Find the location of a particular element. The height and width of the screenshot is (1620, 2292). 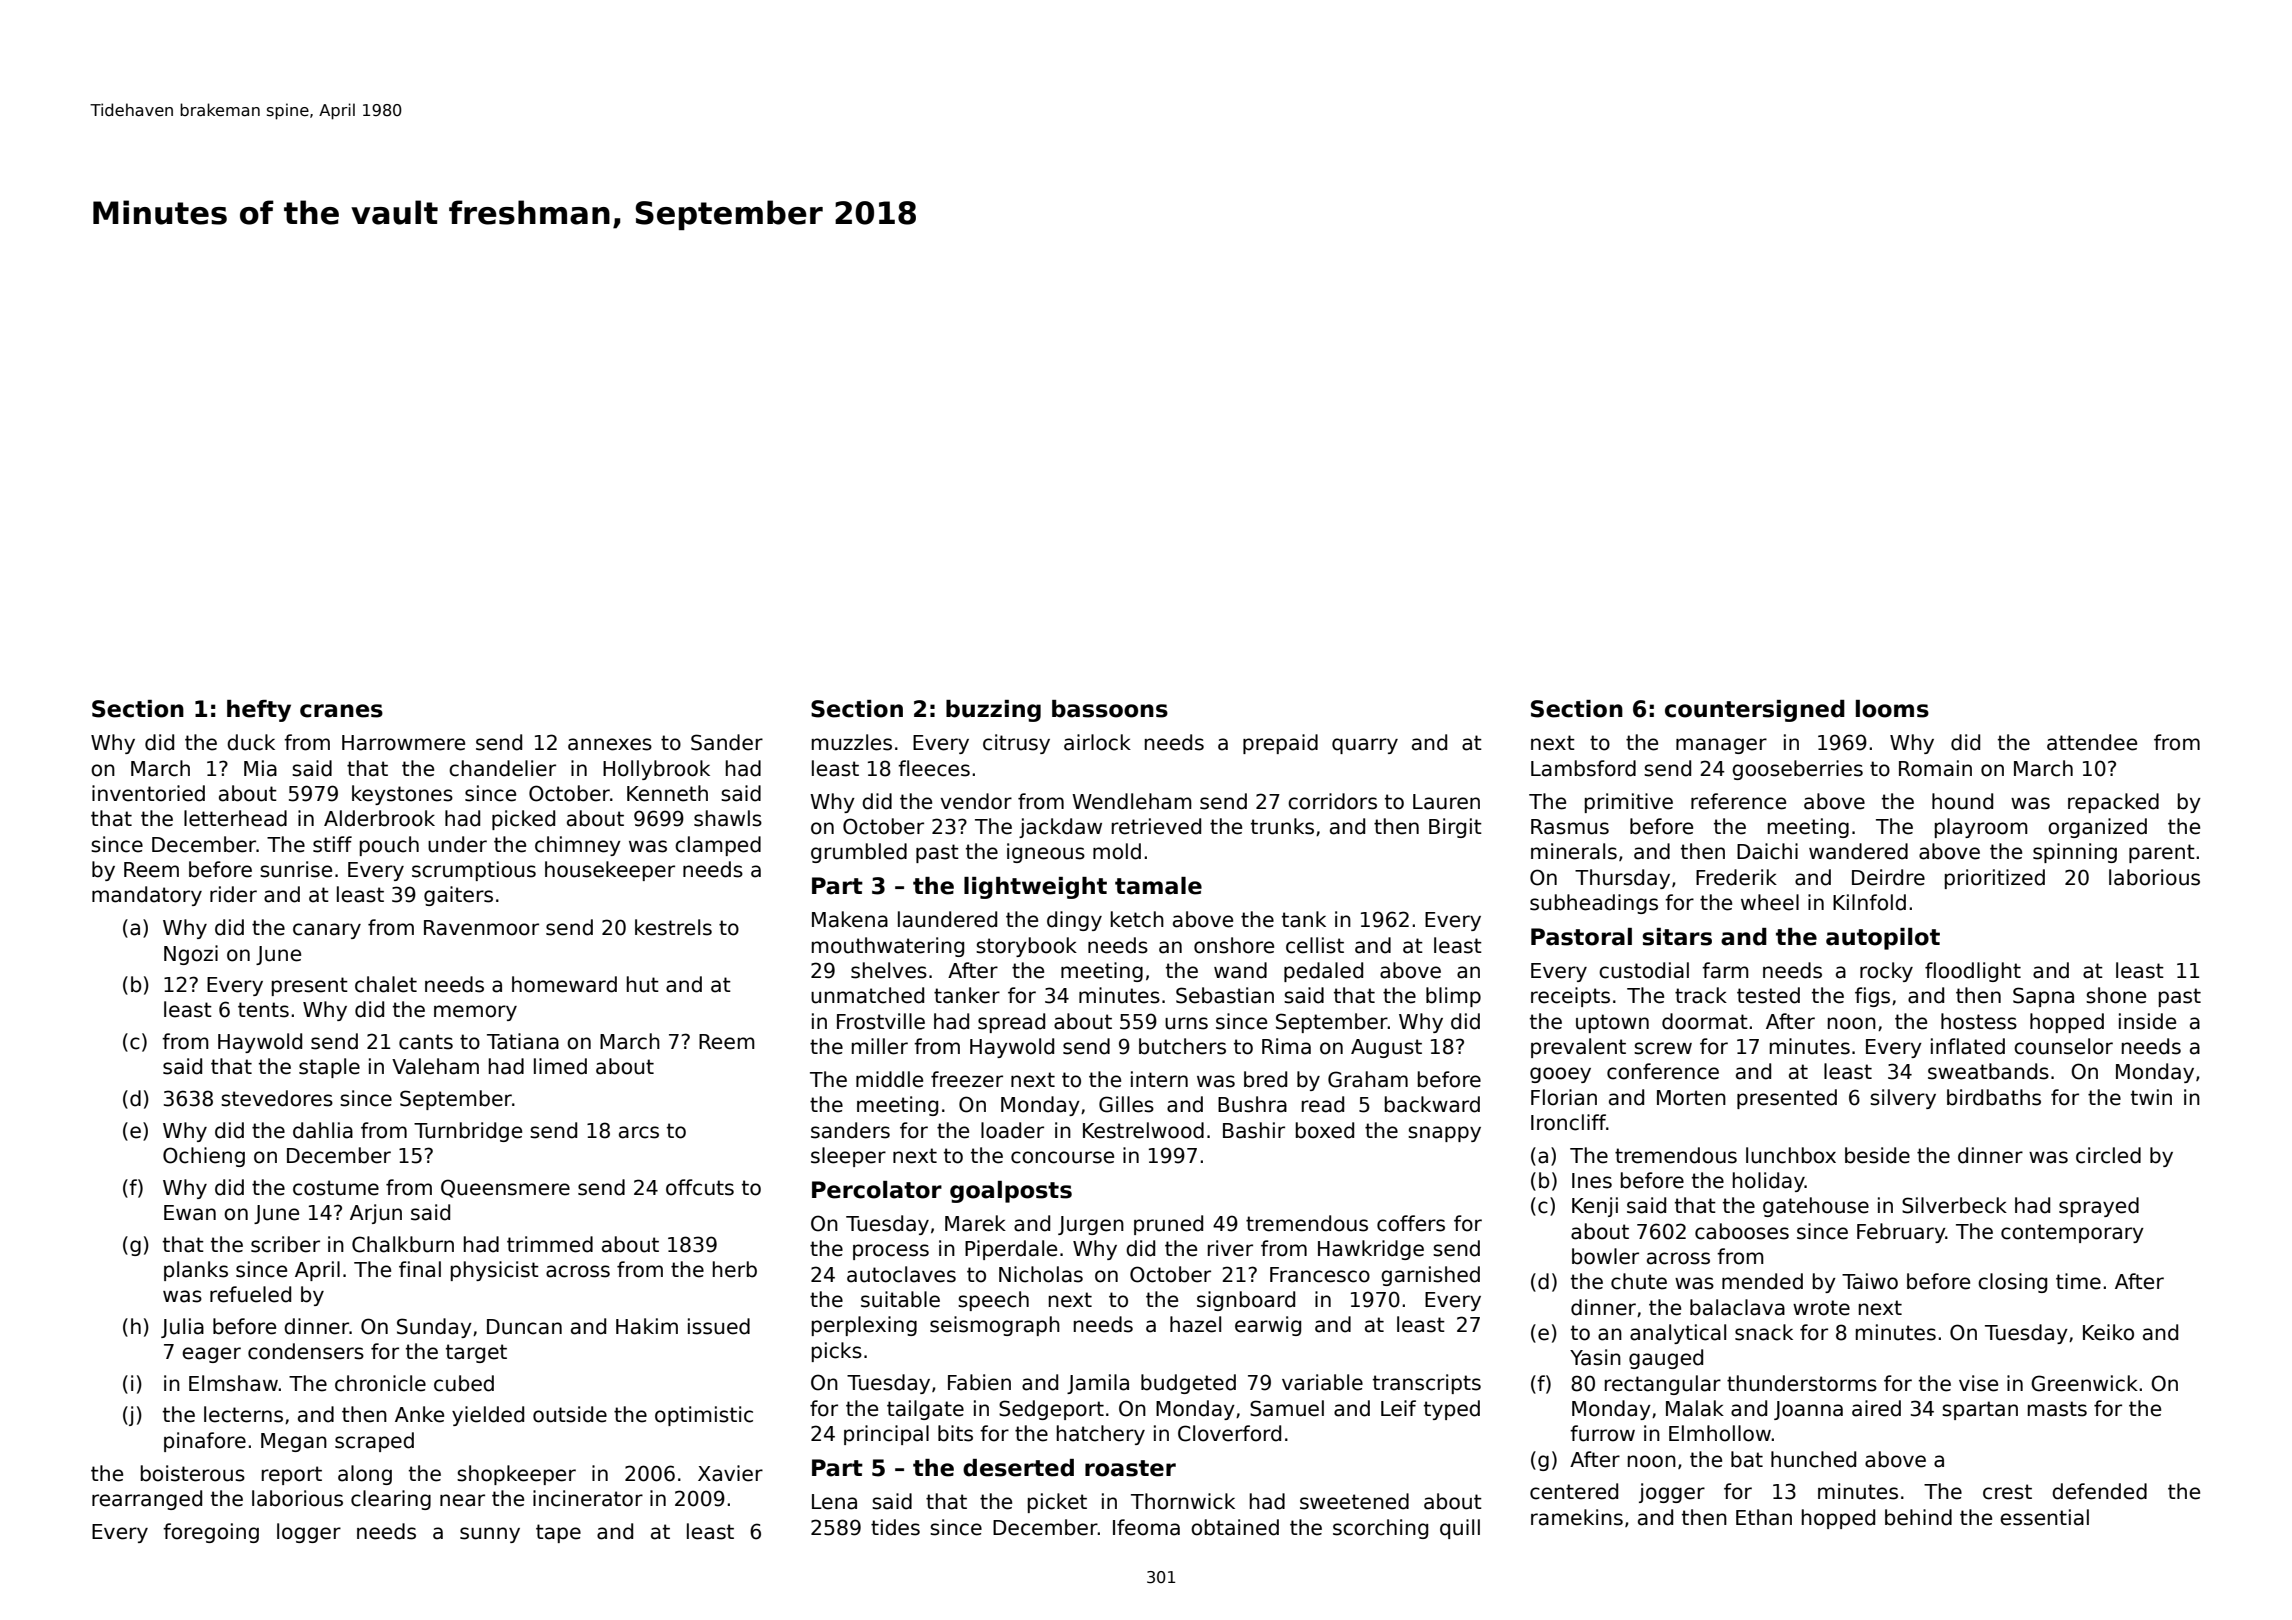

primitive is located at coordinates (1629, 803).
